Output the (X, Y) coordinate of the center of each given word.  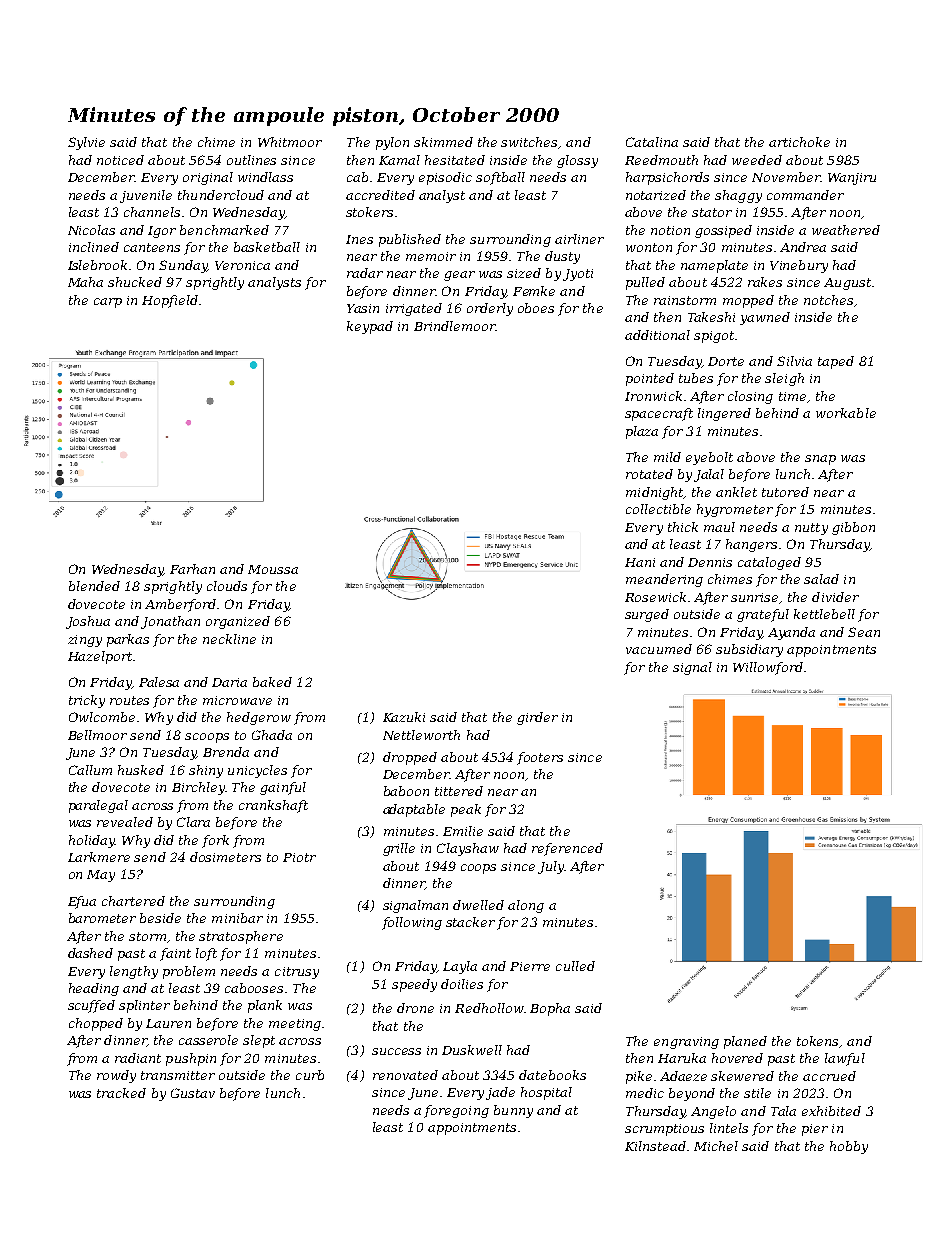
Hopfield (170, 301)
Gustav (193, 1093)
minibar (237, 918)
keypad (370, 327)
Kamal (399, 160)
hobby (849, 1147)
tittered (459, 791)
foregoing (456, 1111)
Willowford (768, 668)
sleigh (784, 379)
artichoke (799, 142)
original (208, 178)
